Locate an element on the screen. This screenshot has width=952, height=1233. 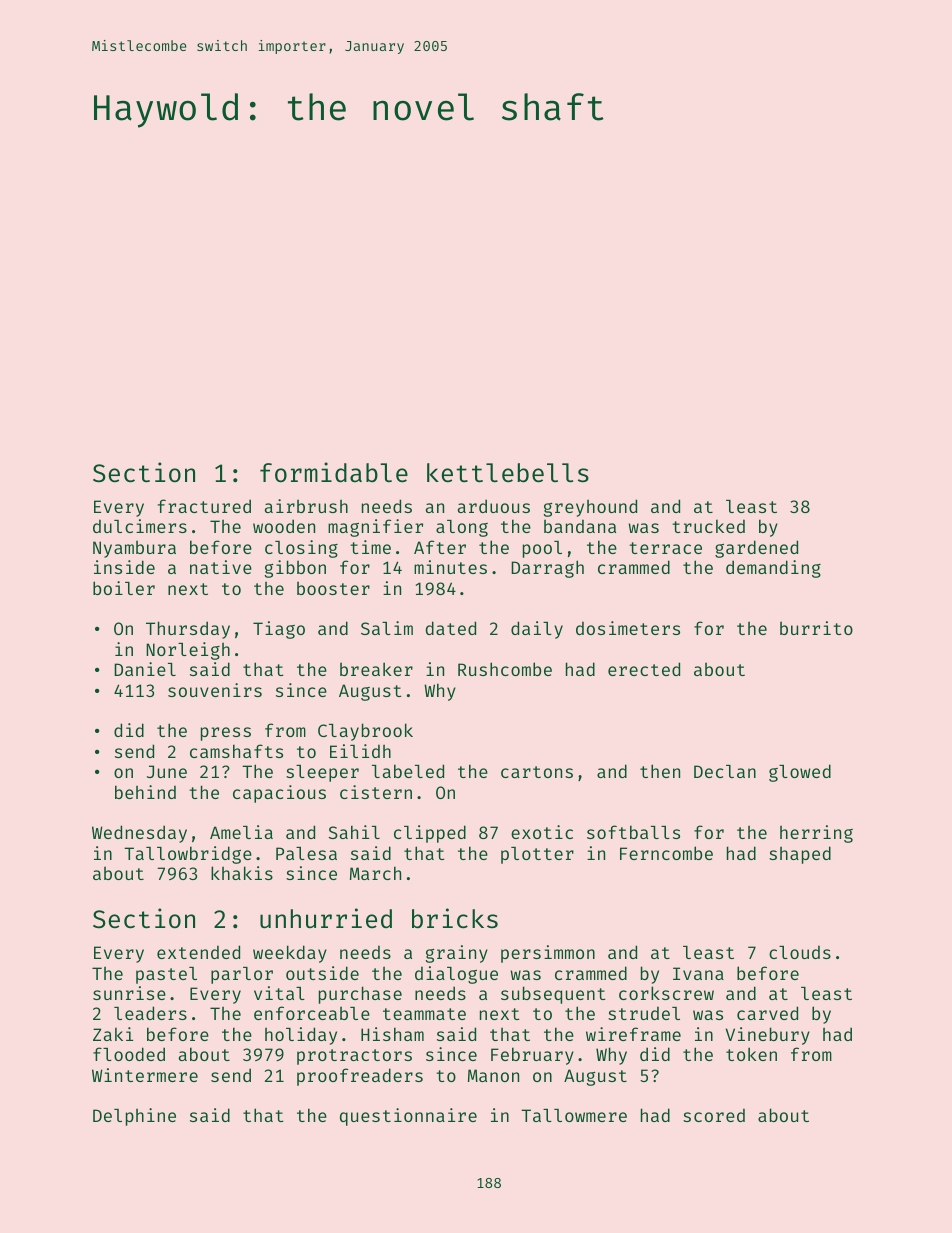
Tallowmere is located at coordinates (574, 1115).
